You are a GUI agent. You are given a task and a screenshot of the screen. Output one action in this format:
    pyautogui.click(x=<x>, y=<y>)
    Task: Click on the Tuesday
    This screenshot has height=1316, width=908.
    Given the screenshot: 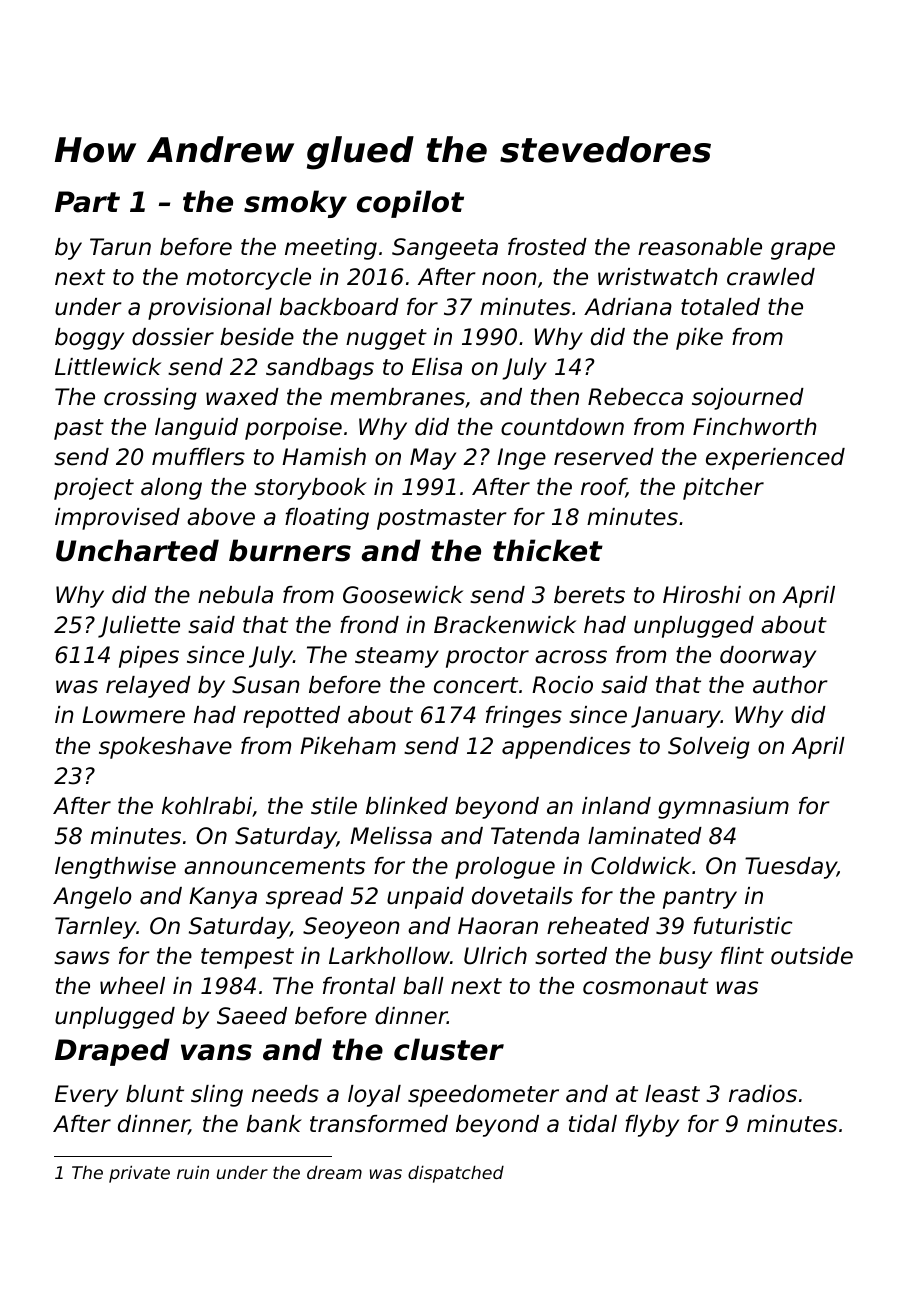 What is the action you would take?
    pyautogui.click(x=791, y=868)
